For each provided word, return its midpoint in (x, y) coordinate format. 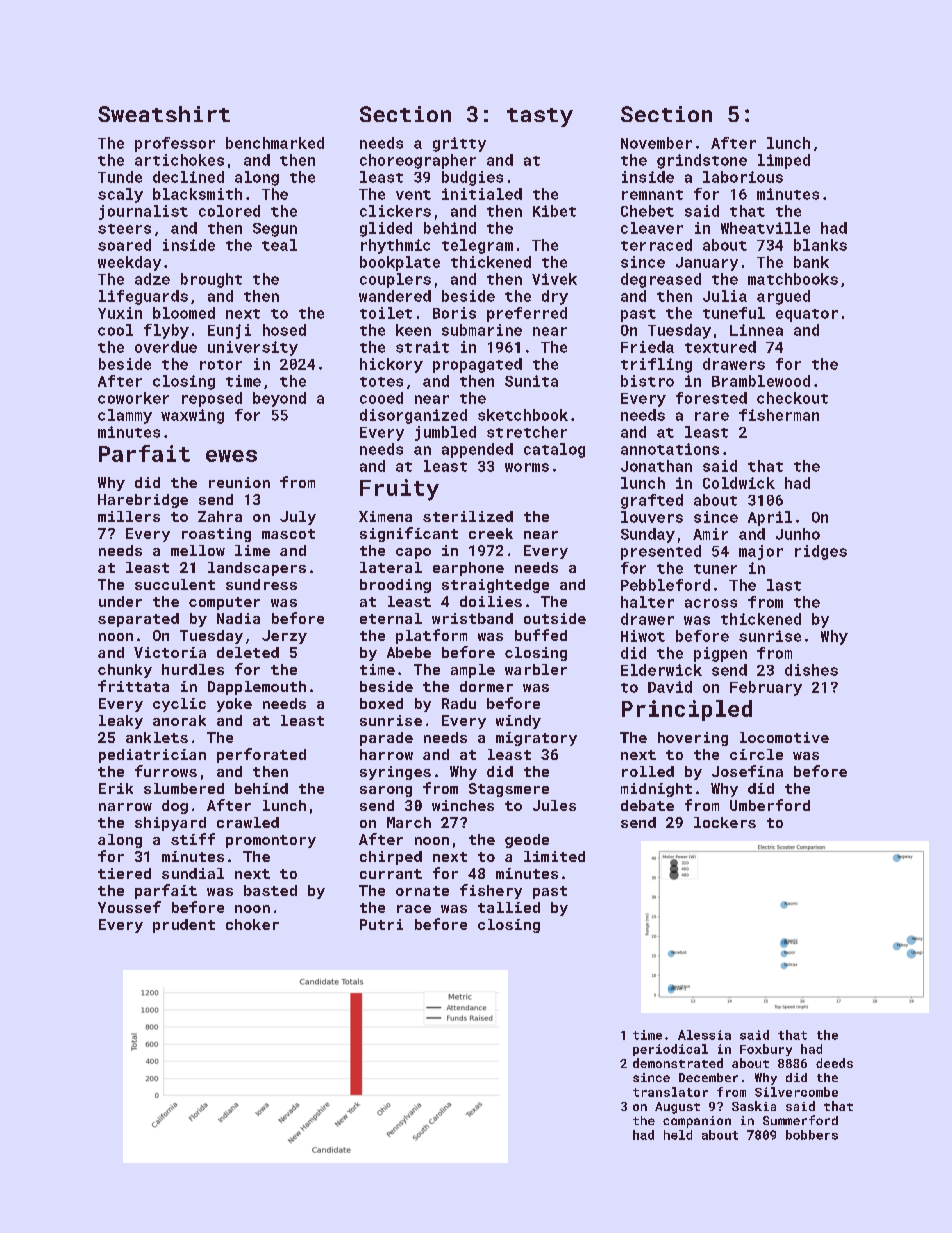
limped (784, 161)
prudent (184, 926)
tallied (509, 907)
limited (554, 856)
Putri (381, 924)
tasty (540, 117)
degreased (661, 280)
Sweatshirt (164, 114)
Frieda (647, 347)
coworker (133, 398)
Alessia (704, 1035)
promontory (271, 841)
